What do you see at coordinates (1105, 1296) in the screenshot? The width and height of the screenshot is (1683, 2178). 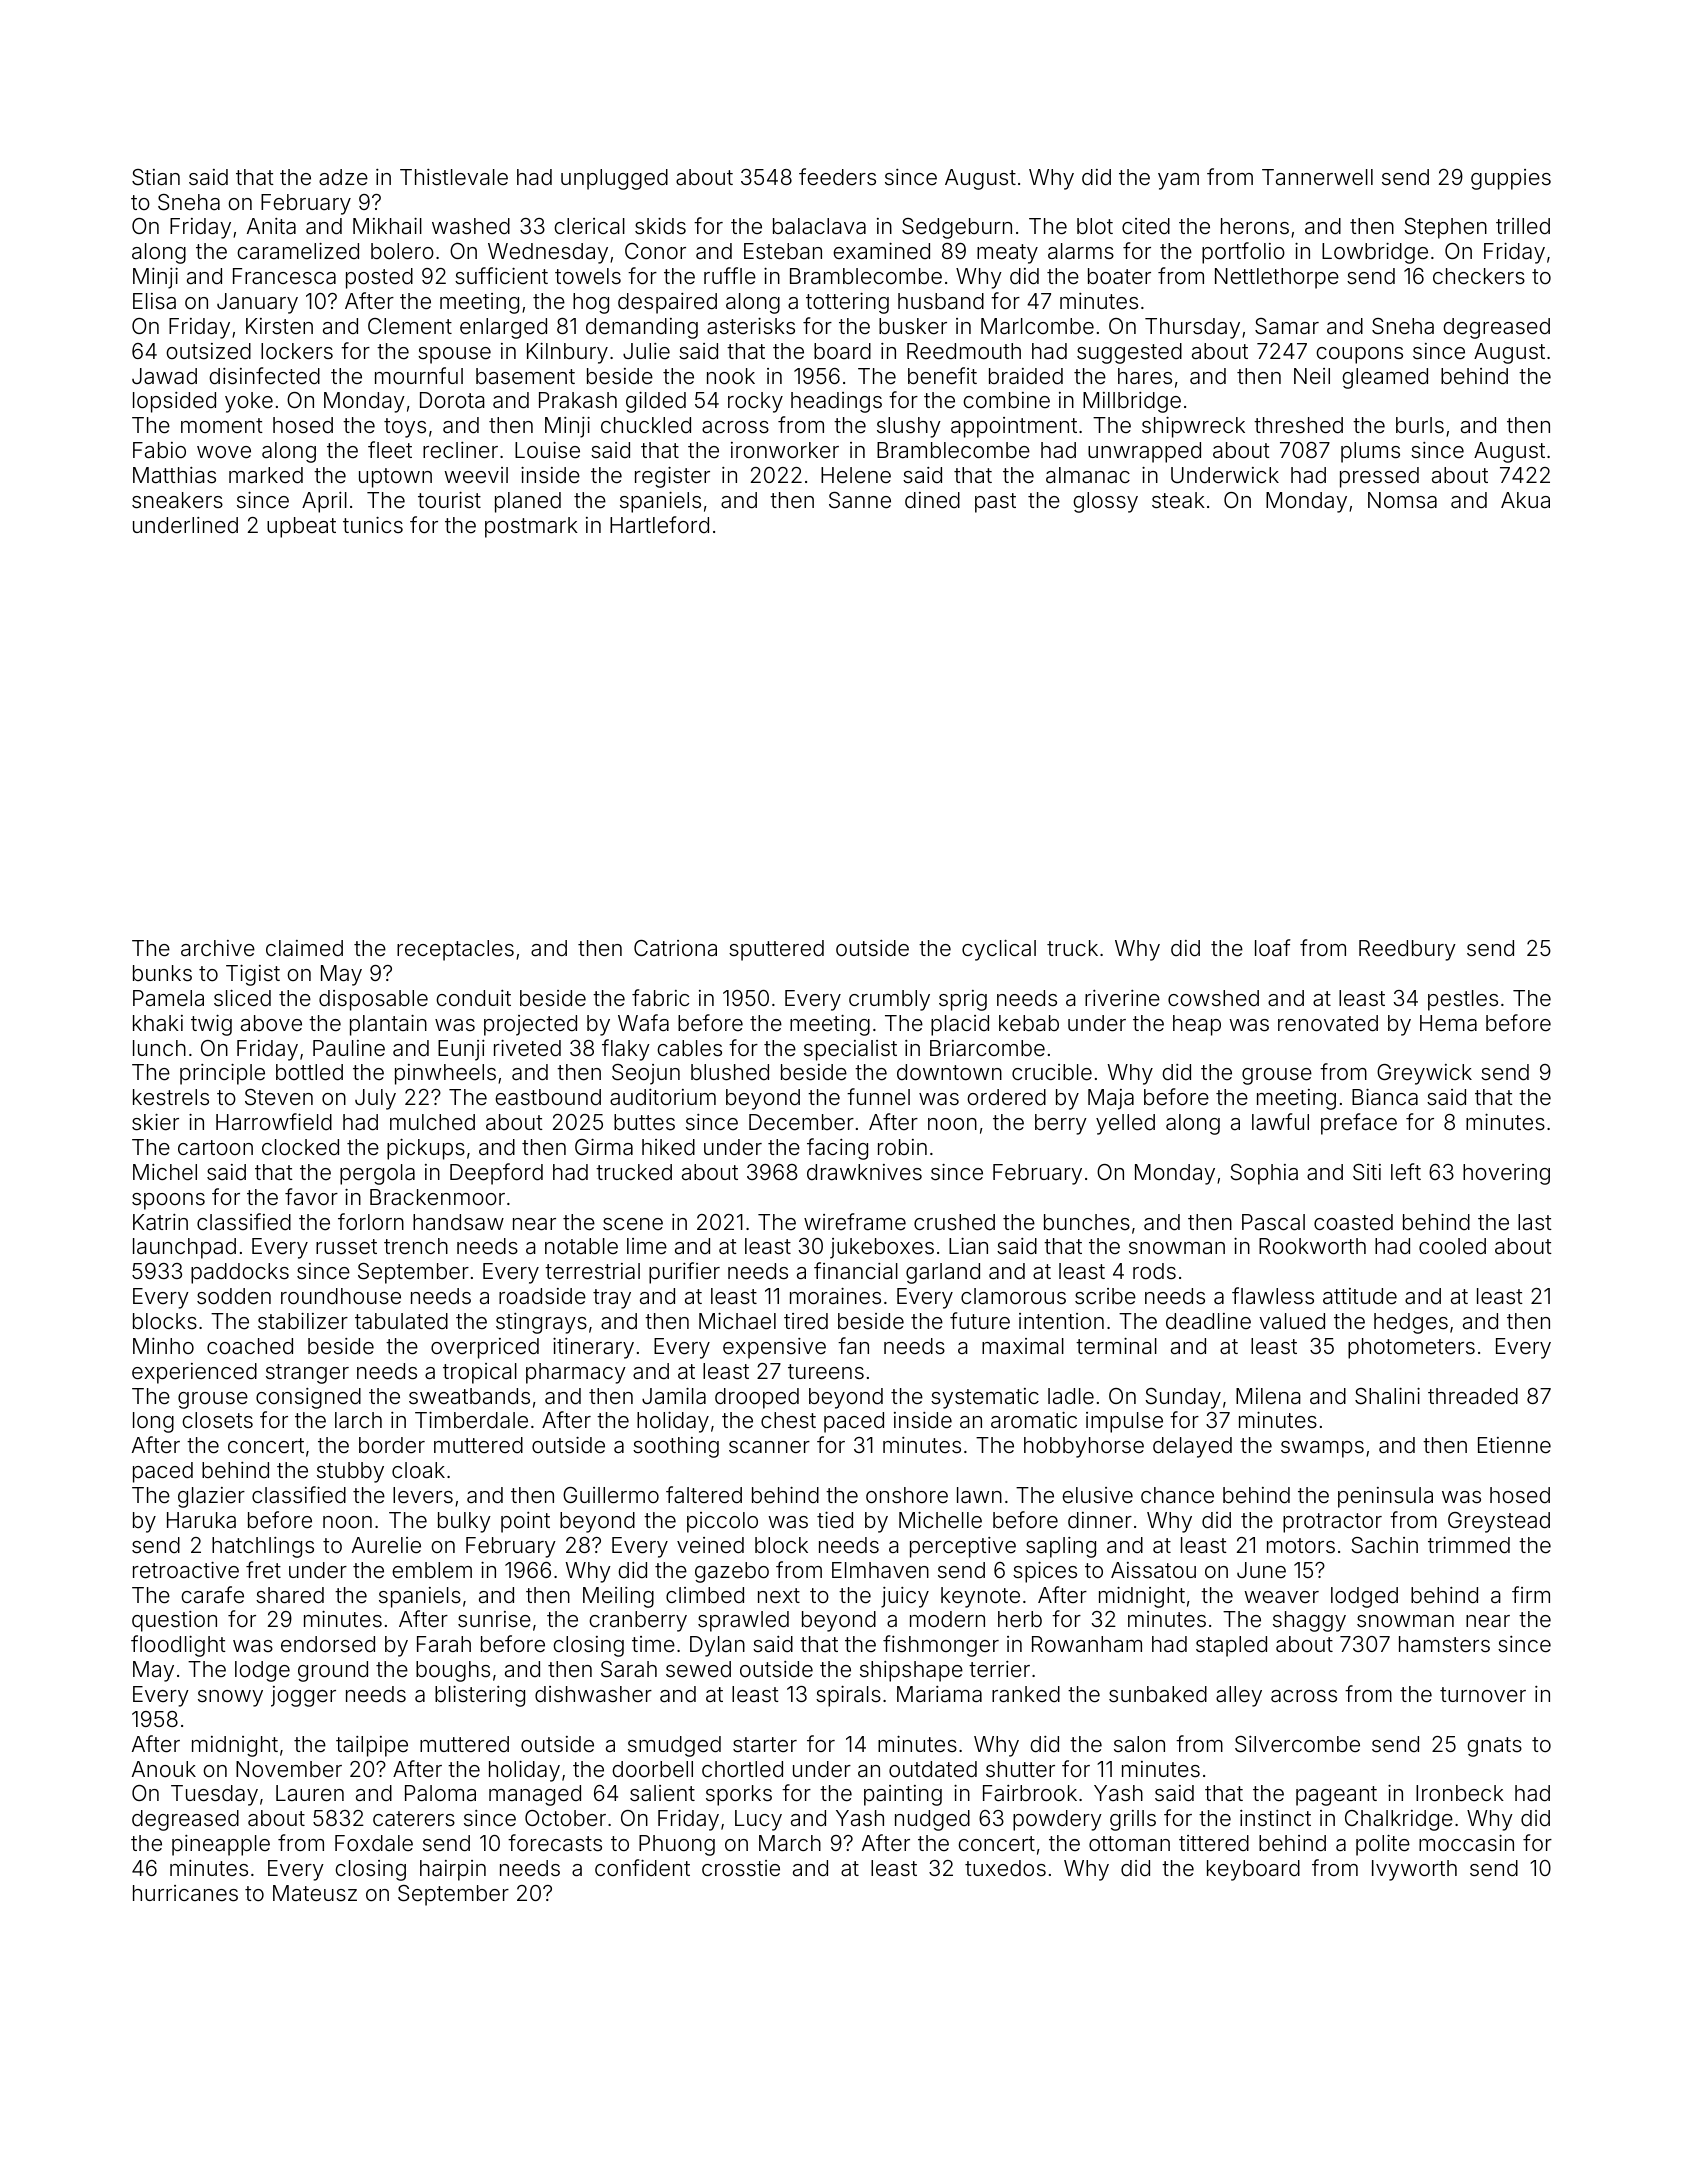 I see `scribe` at bounding box center [1105, 1296].
